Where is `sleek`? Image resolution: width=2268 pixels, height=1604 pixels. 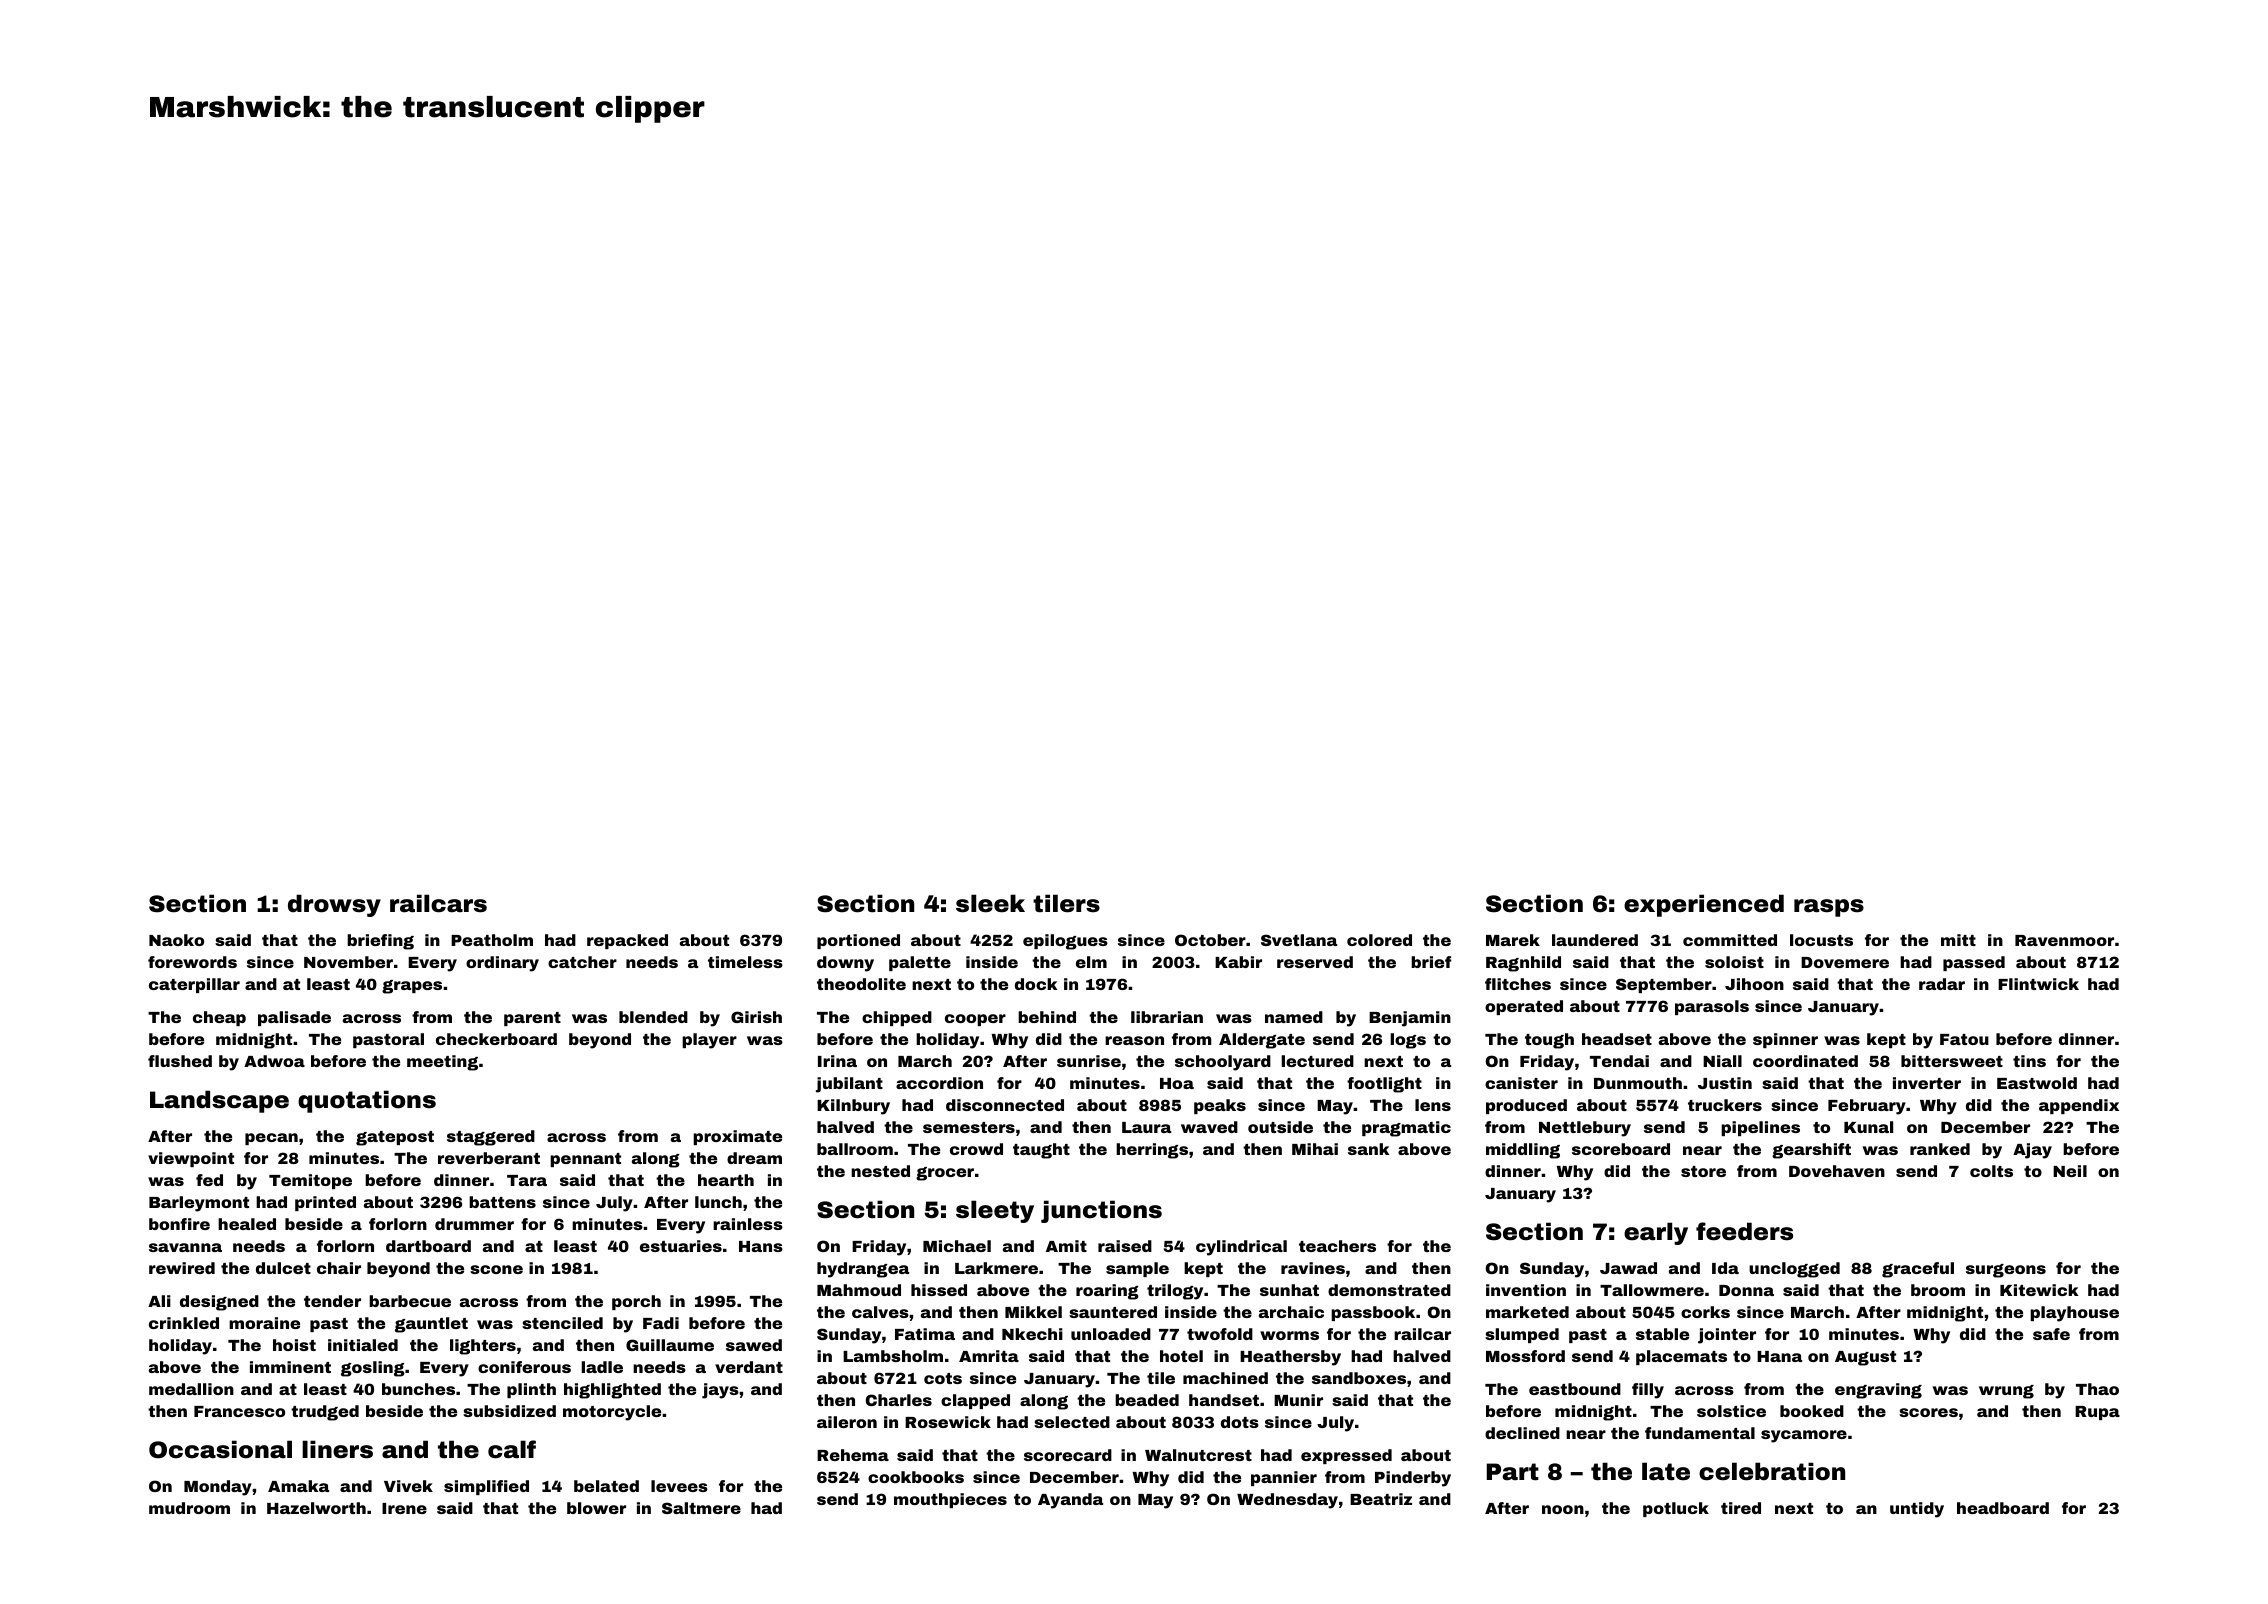
sleek is located at coordinates (990, 903).
